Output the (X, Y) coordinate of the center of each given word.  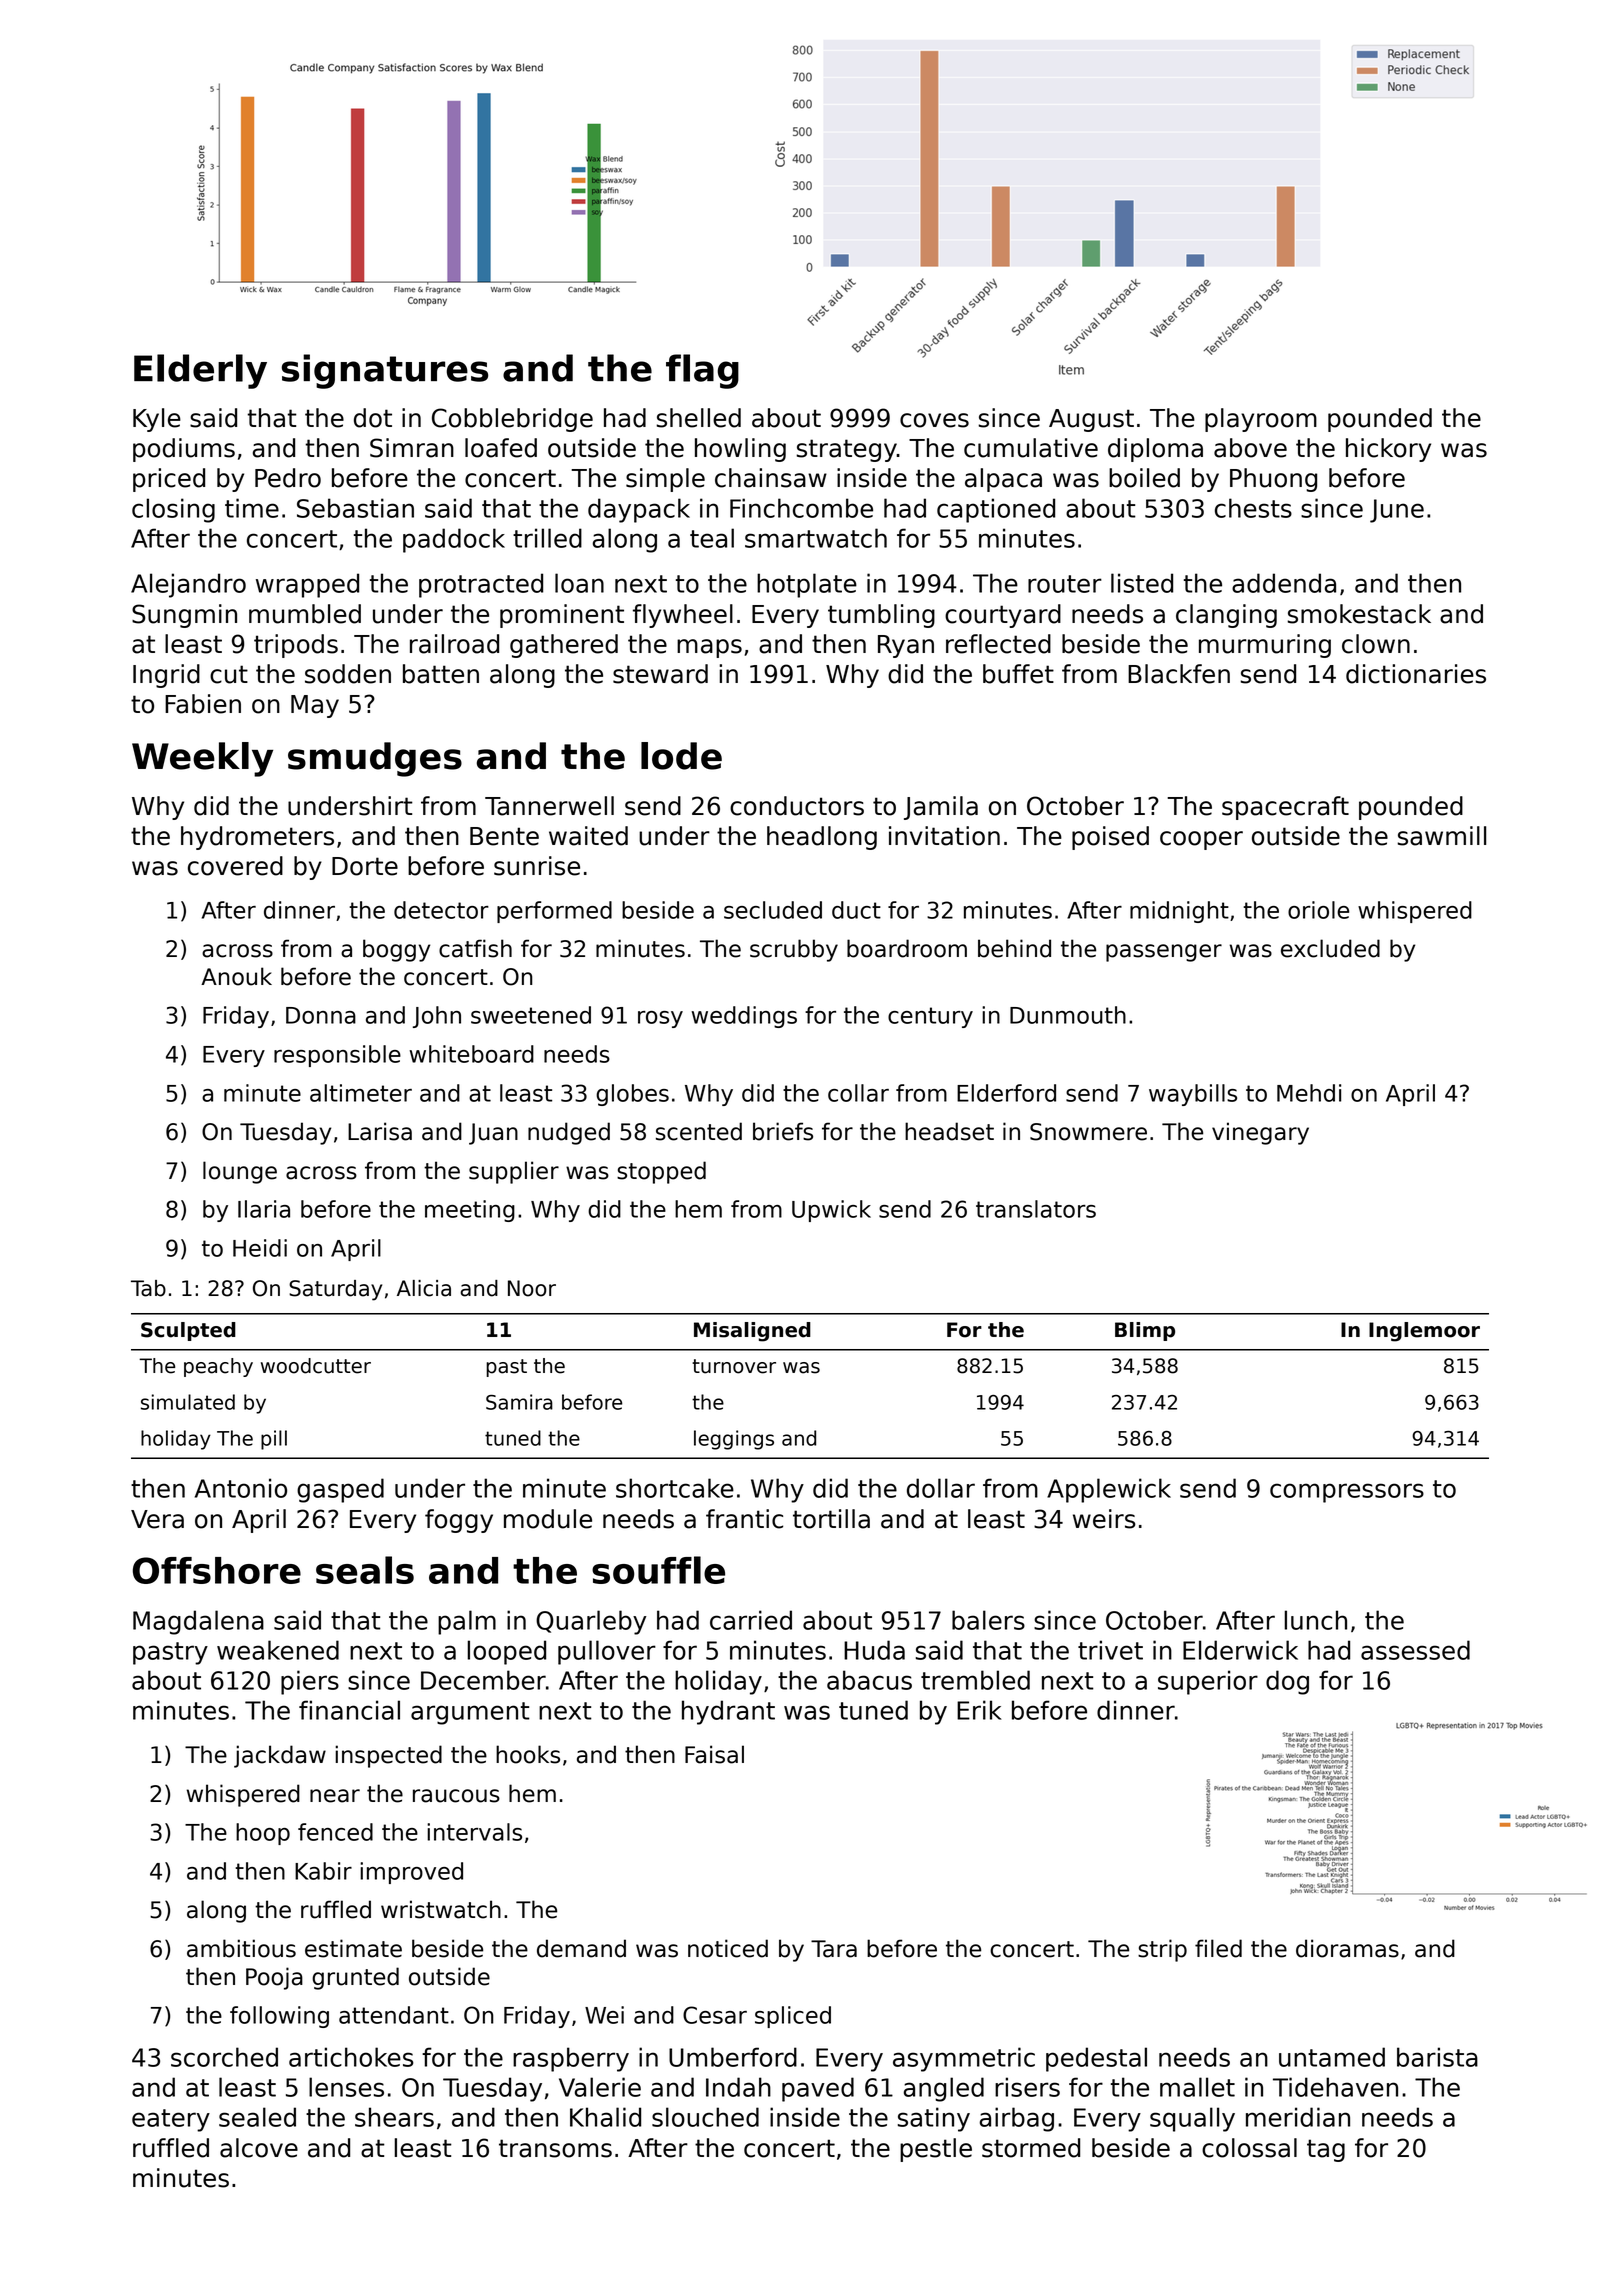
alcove (259, 2148)
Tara (834, 1949)
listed (1142, 583)
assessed (1415, 1650)
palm (467, 1622)
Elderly (200, 371)
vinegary (1260, 1133)
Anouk (236, 976)
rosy (660, 1019)
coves (934, 420)
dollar (941, 1488)
